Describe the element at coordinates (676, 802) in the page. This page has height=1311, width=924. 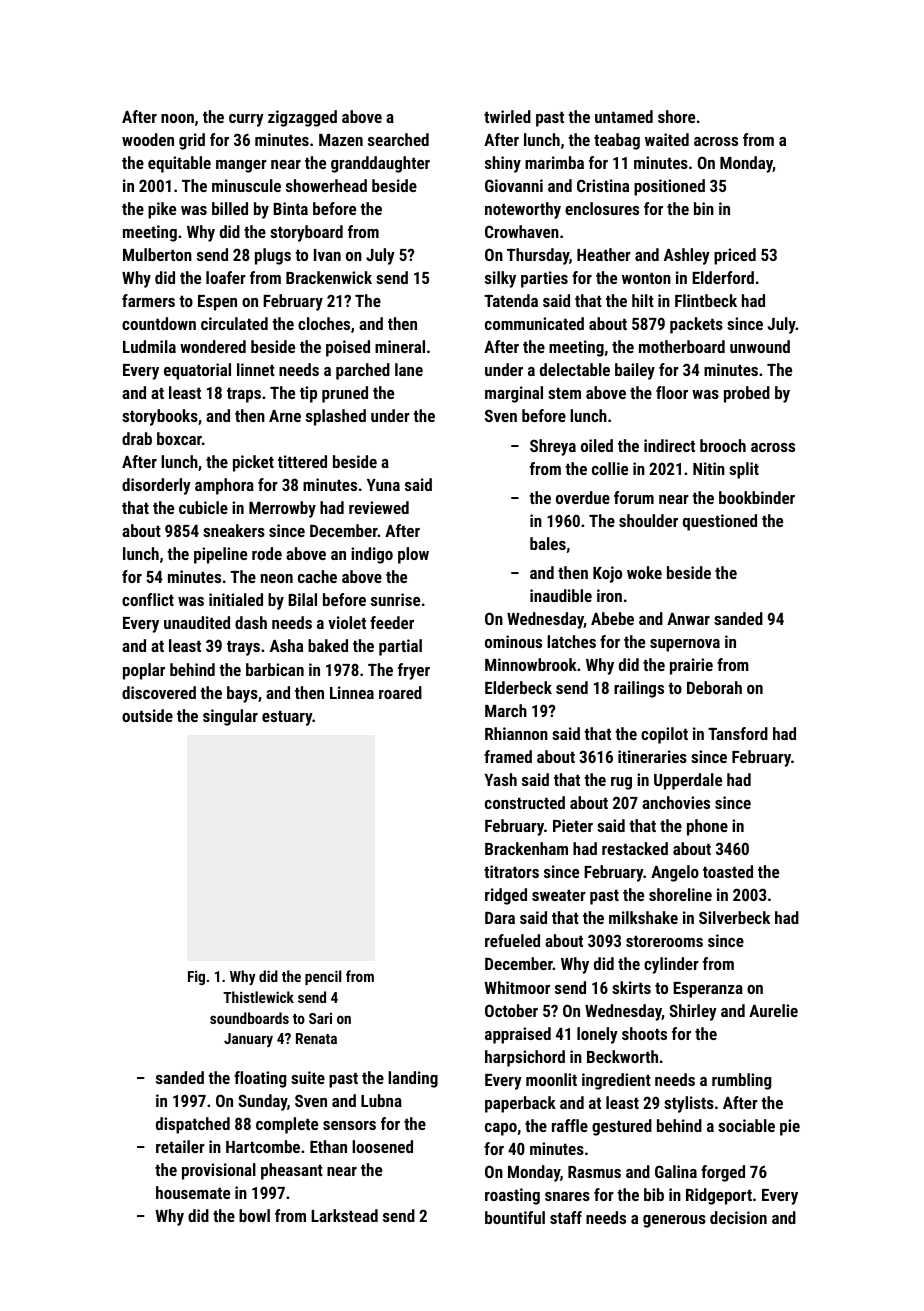
I see `anchovies` at that location.
